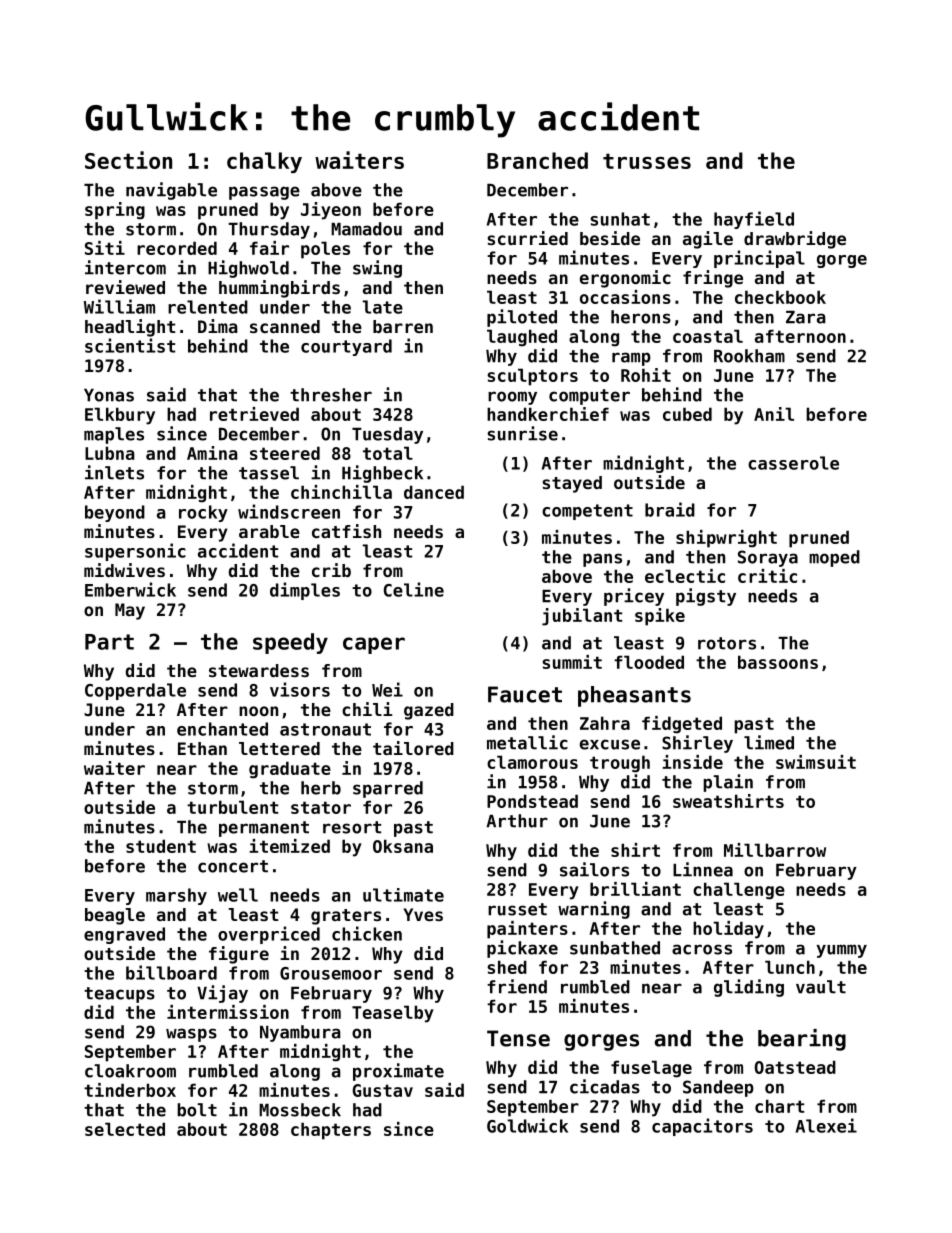  What do you see at coordinates (128, 160) in the document?
I see `Section` at bounding box center [128, 160].
